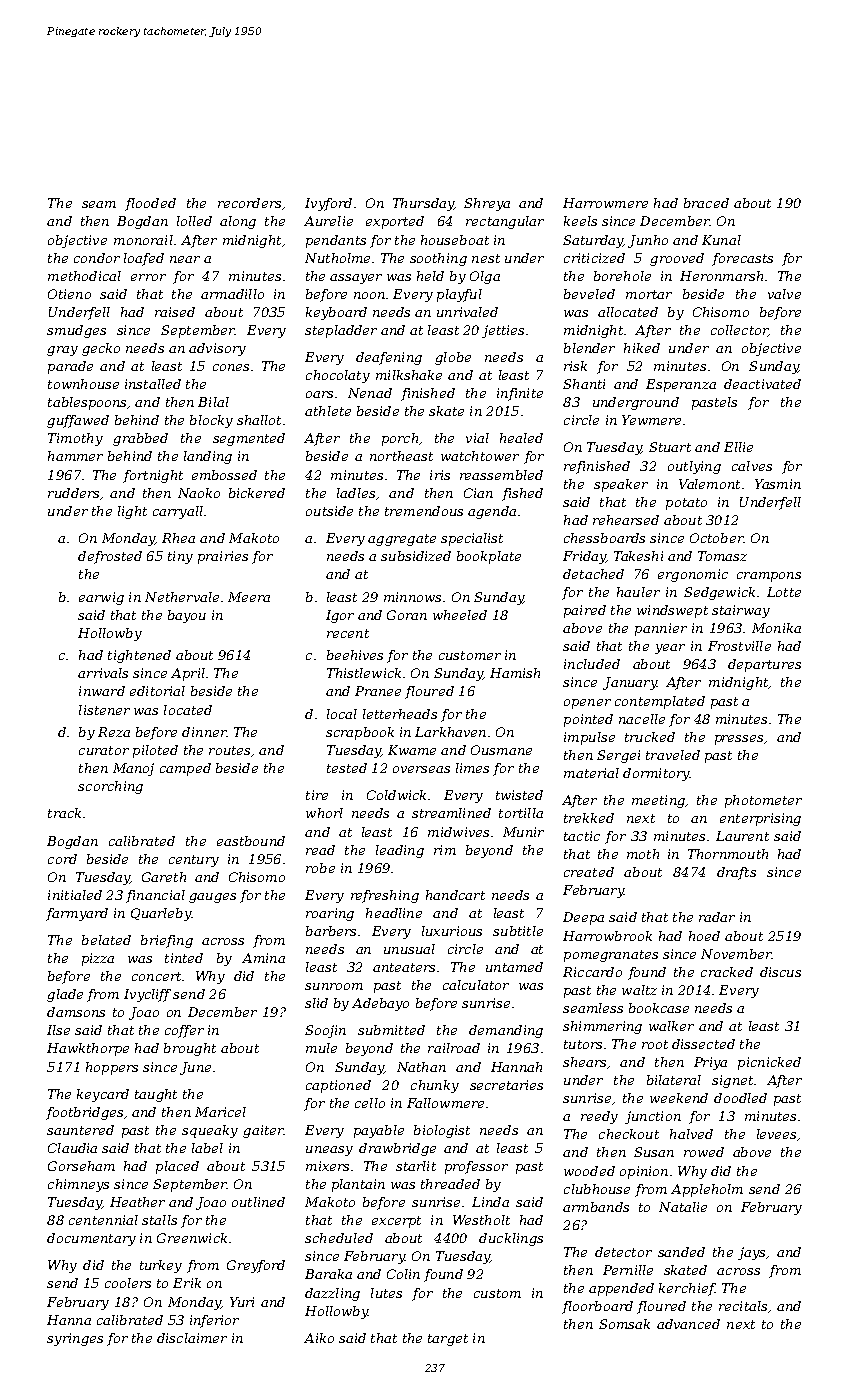 This screenshot has height=1400, width=849. What do you see at coordinates (204, 732) in the screenshot?
I see `dinner` at bounding box center [204, 732].
